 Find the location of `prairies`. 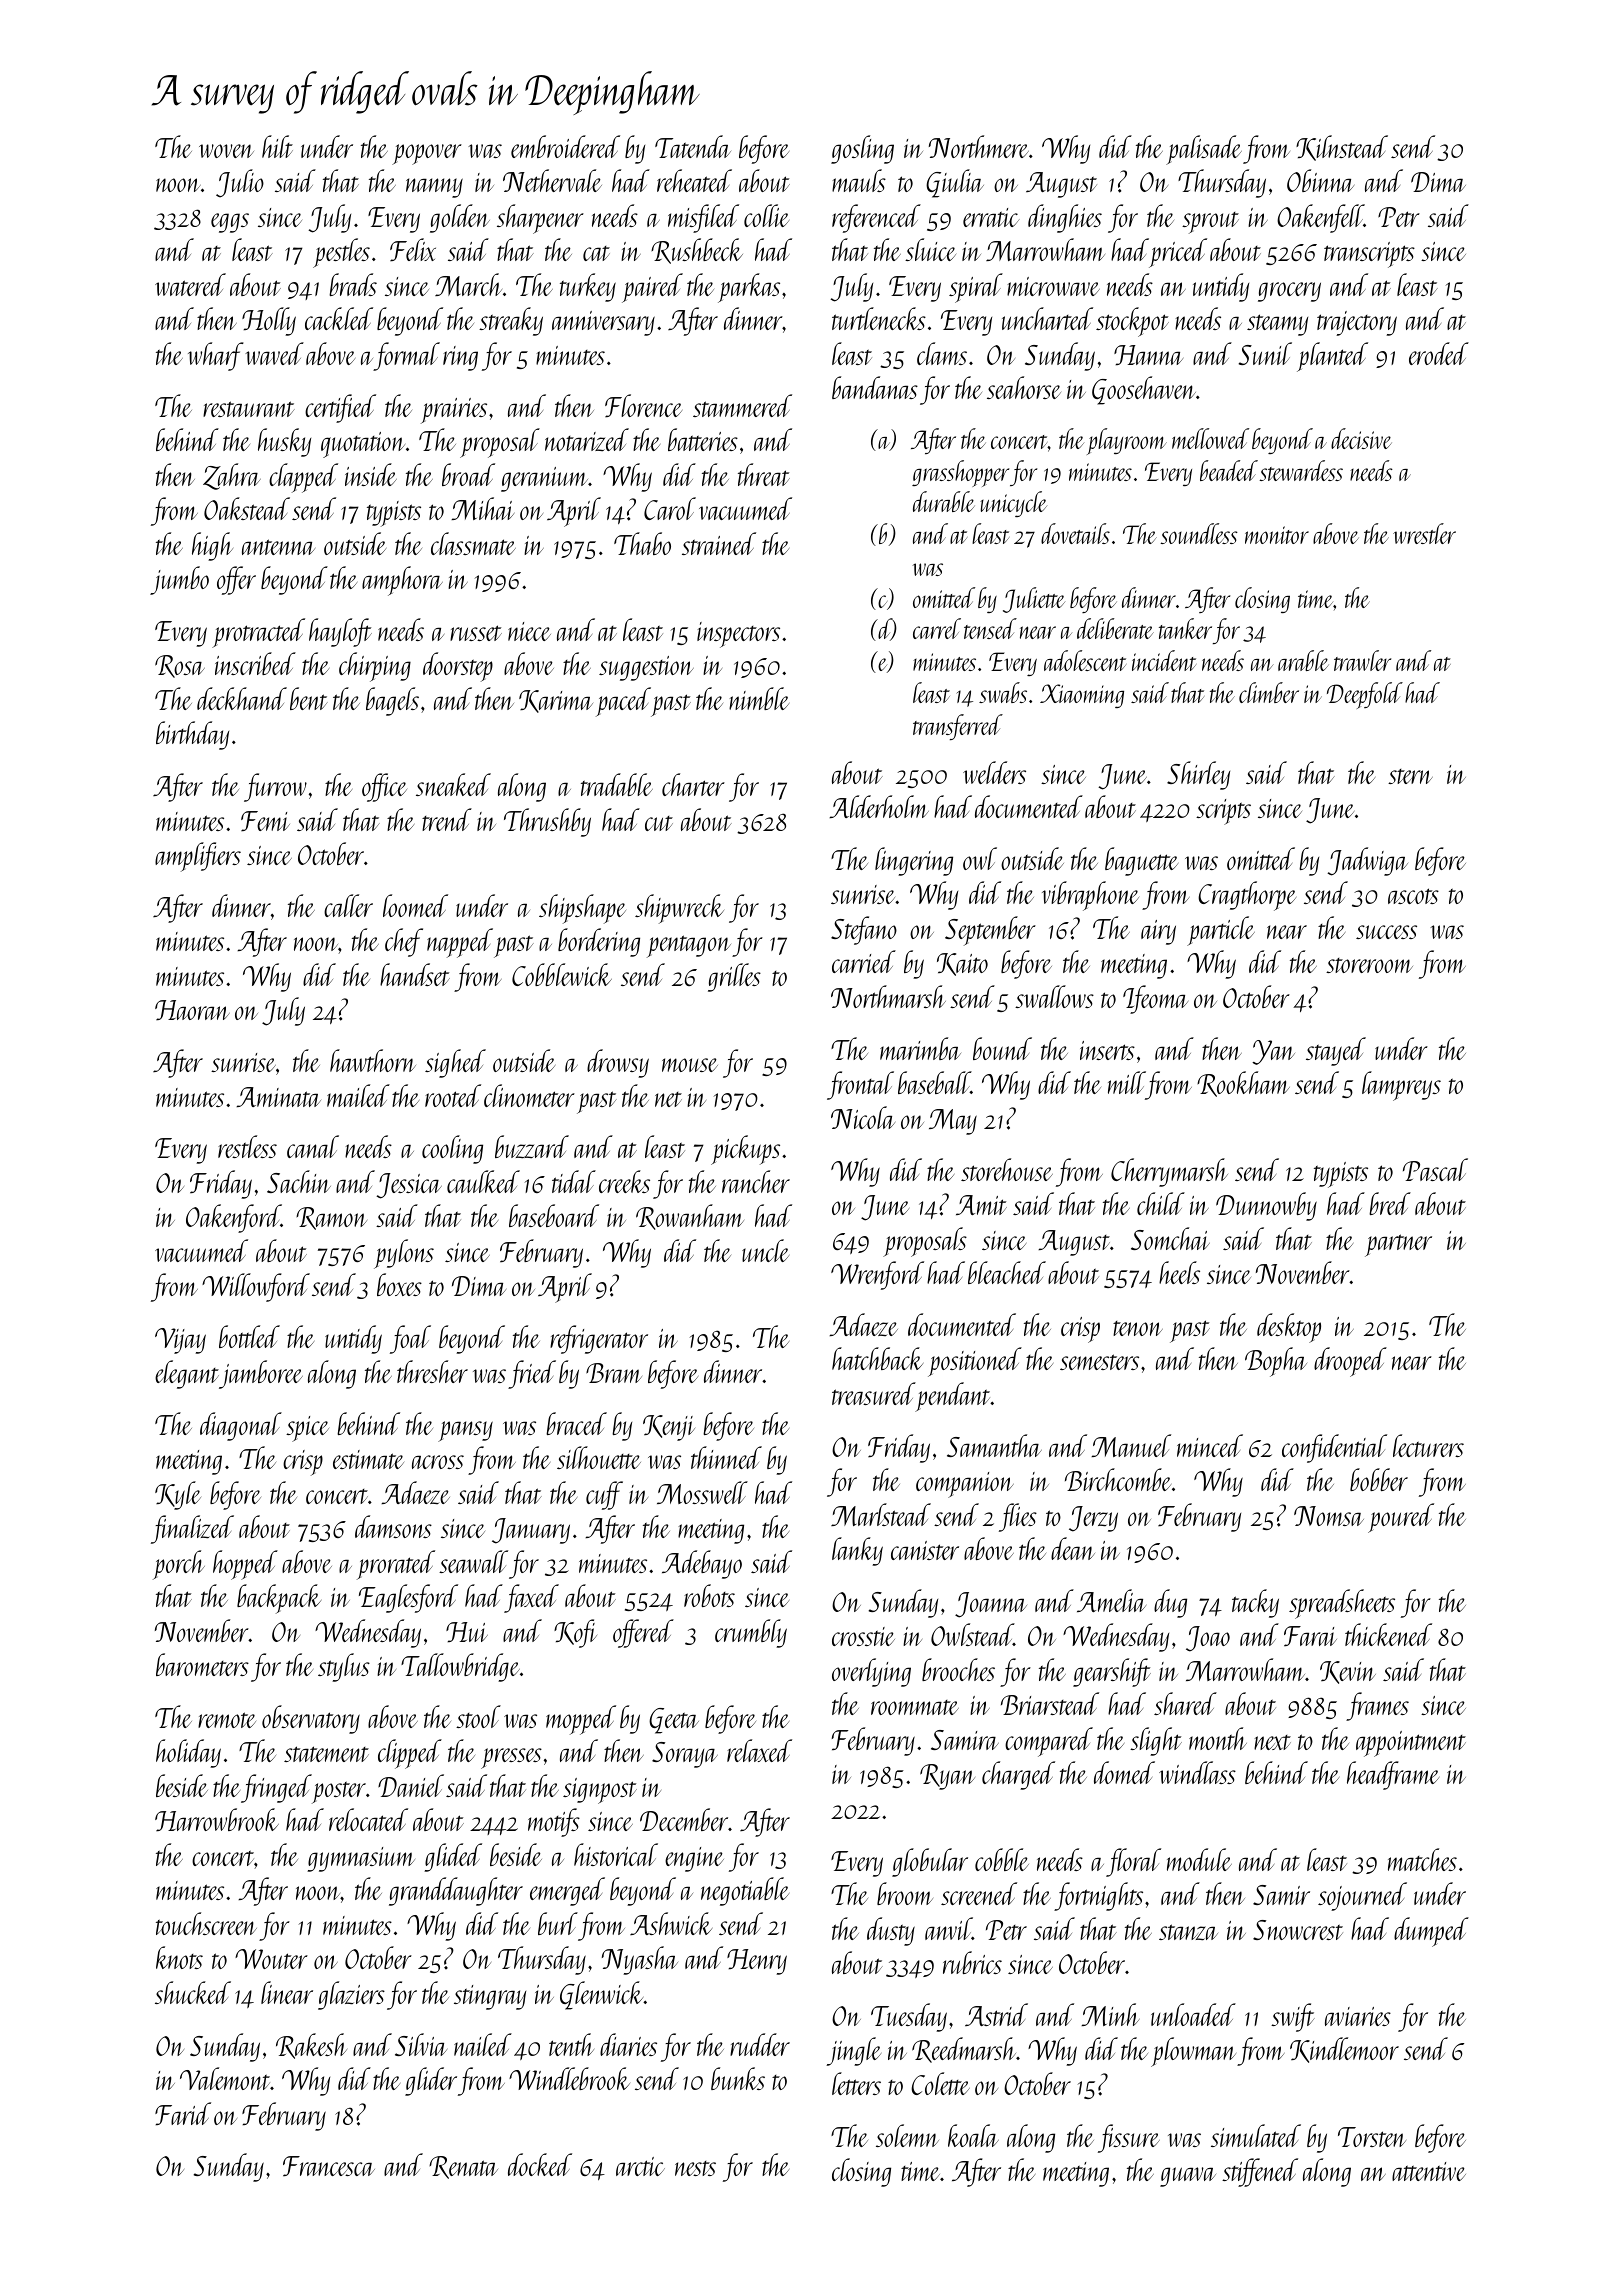

prairies is located at coordinates (454, 411).
